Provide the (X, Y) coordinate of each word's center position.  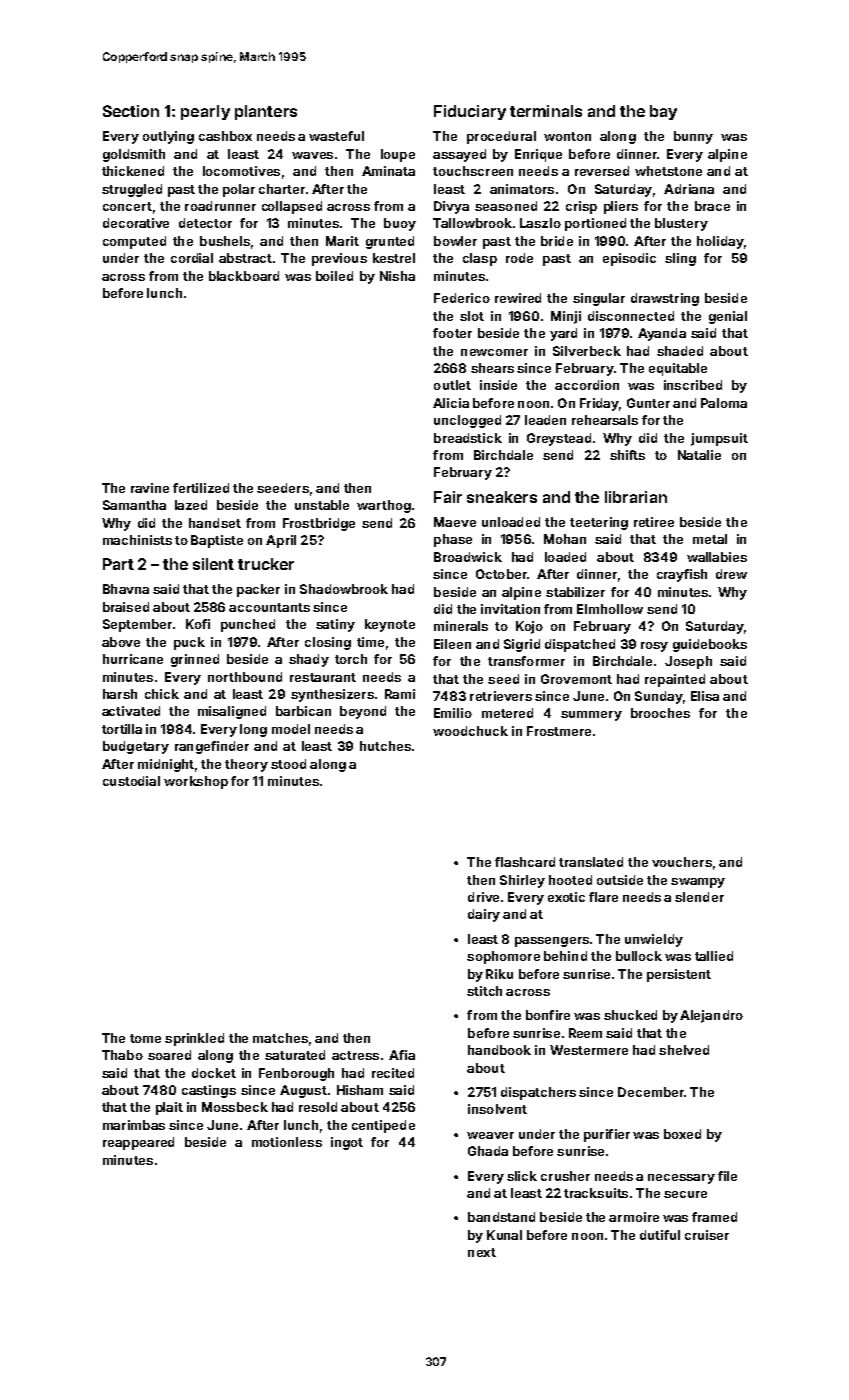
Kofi (198, 624)
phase (453, 540)
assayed (459, 155)
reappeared (138, 1143)
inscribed (693, 385)
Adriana (689, 189)
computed (134, 242)
